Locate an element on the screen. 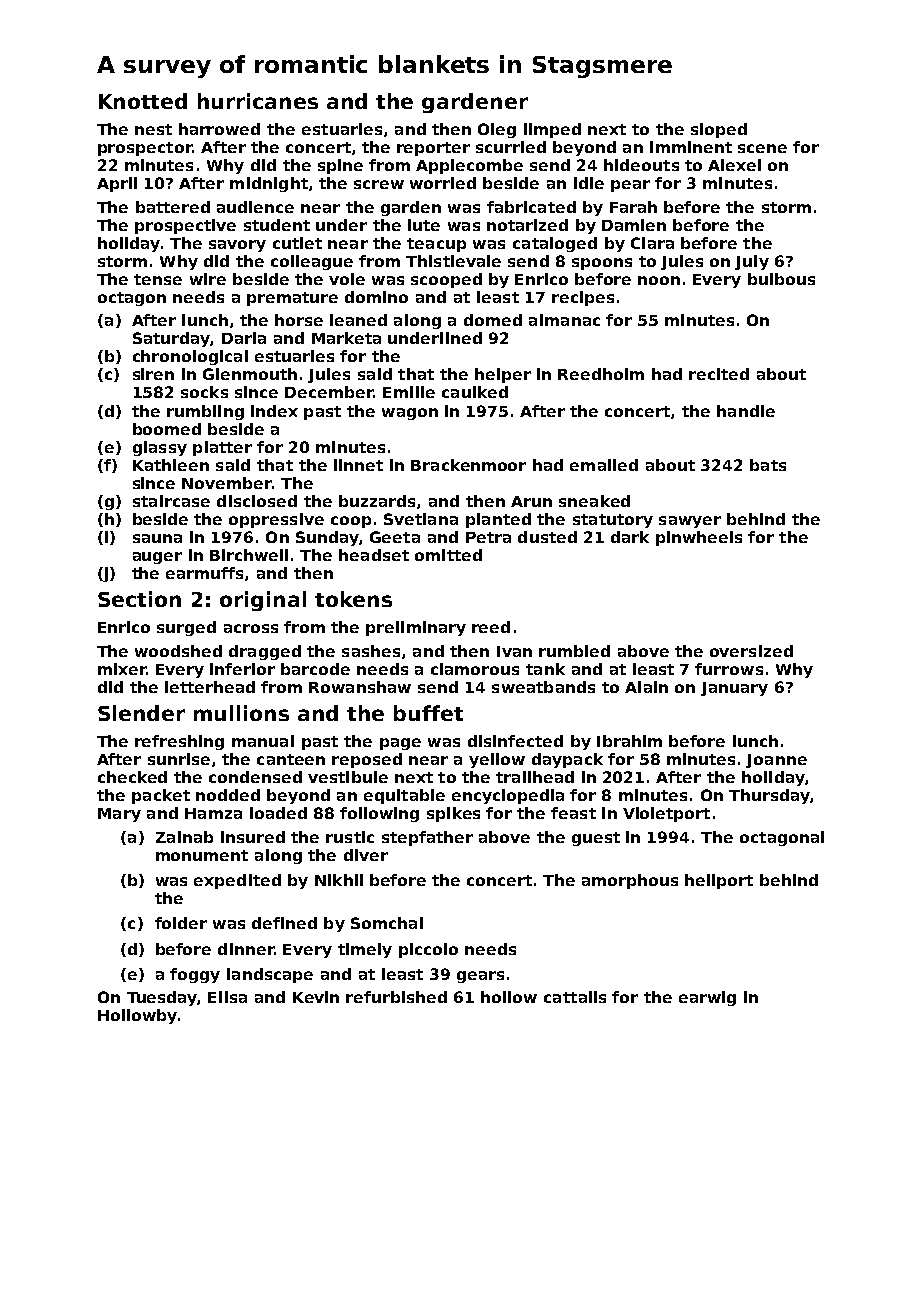 This screenshot has height=1308, width=924. Alain is located at coordinates (646, 687).
